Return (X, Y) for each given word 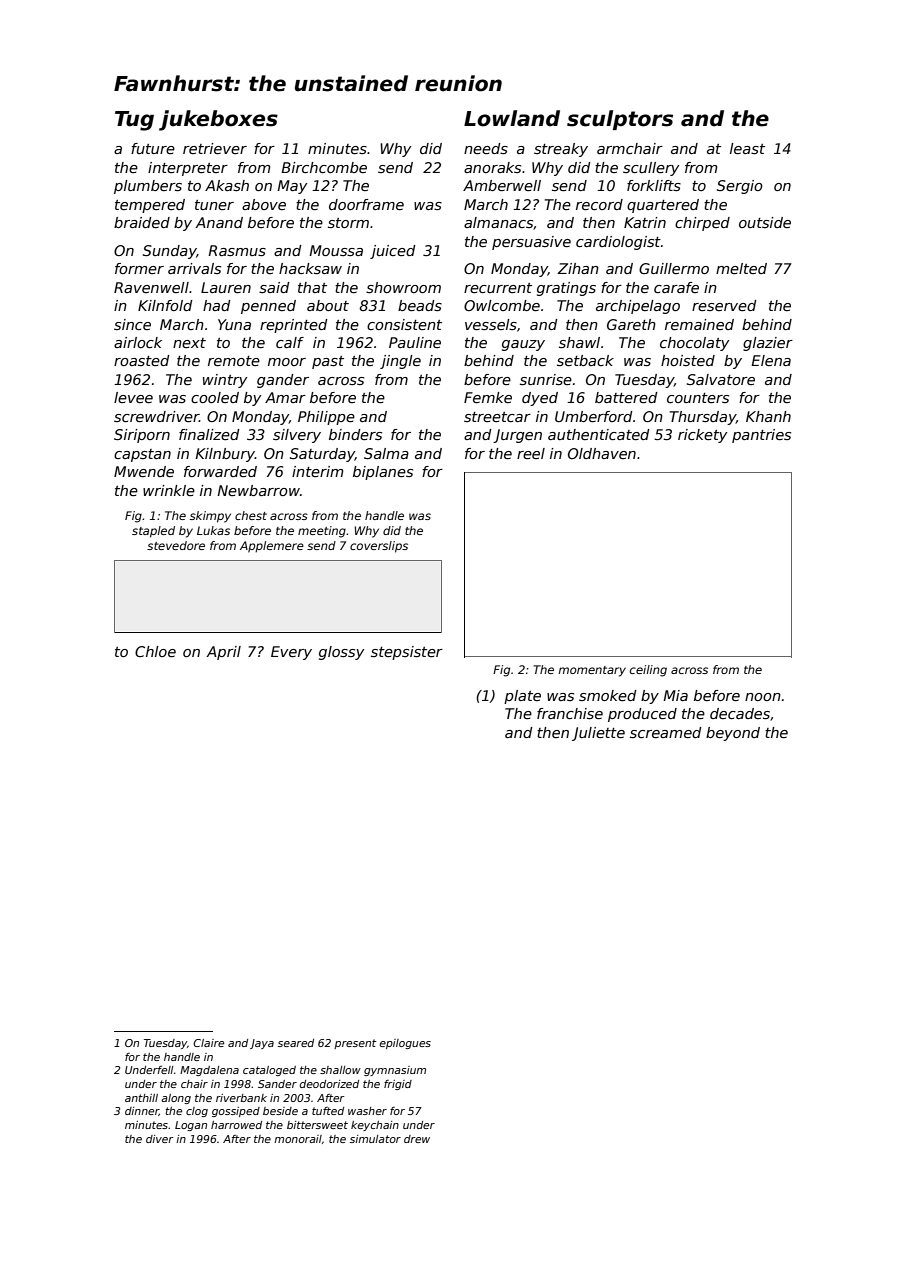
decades (740, 713)
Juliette (598, 734)
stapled (153, 532)
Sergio (740, 187)
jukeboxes (218, 120)
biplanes (383, 473)
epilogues (405, 1044)
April (223, 653)
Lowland (512, 118)
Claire (208, 1043)
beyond (733, 734)
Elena (771, 360)
